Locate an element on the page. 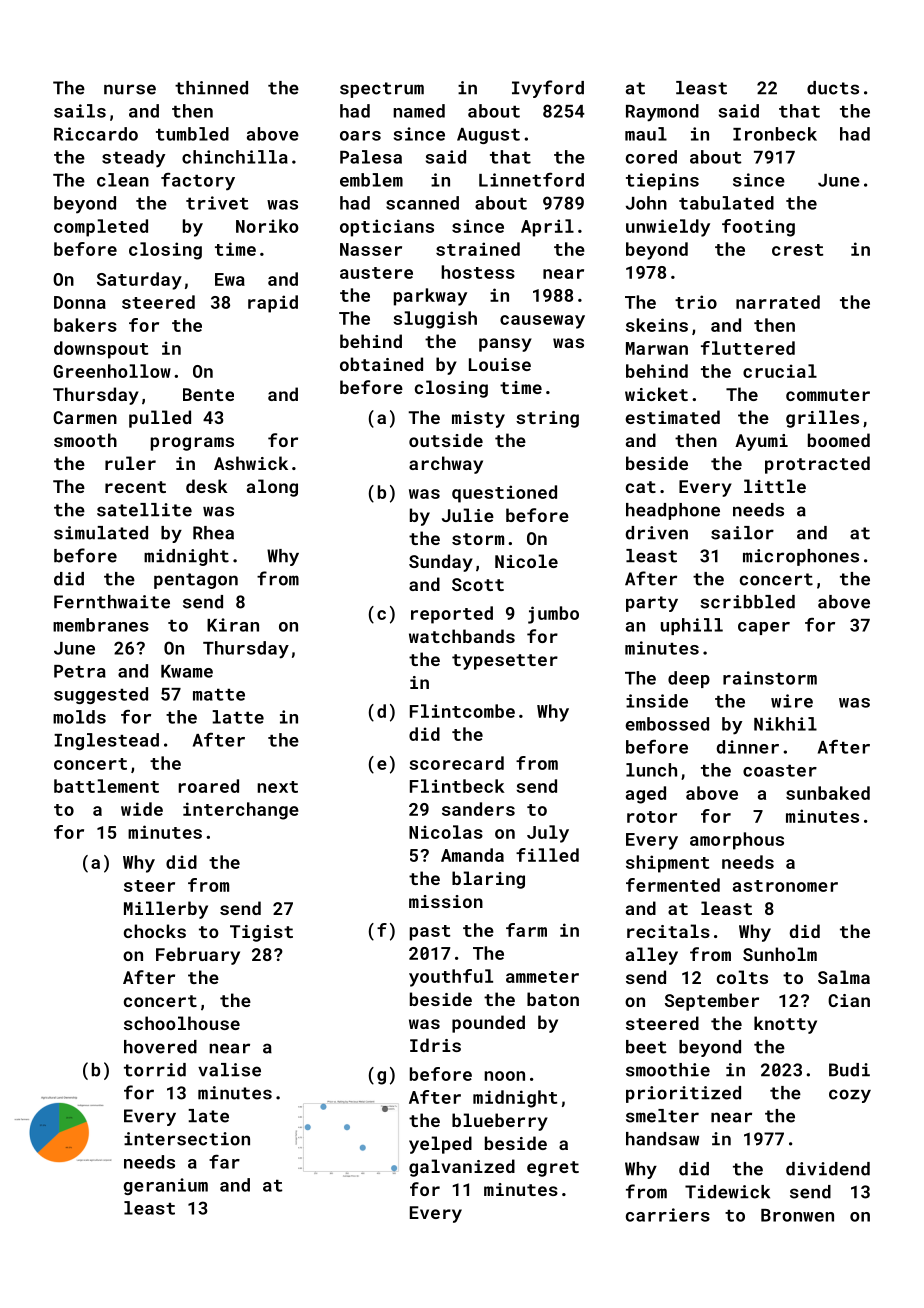 The width and height of the image is (924, 1308). sluggish is located at coordinates (435, 320).
